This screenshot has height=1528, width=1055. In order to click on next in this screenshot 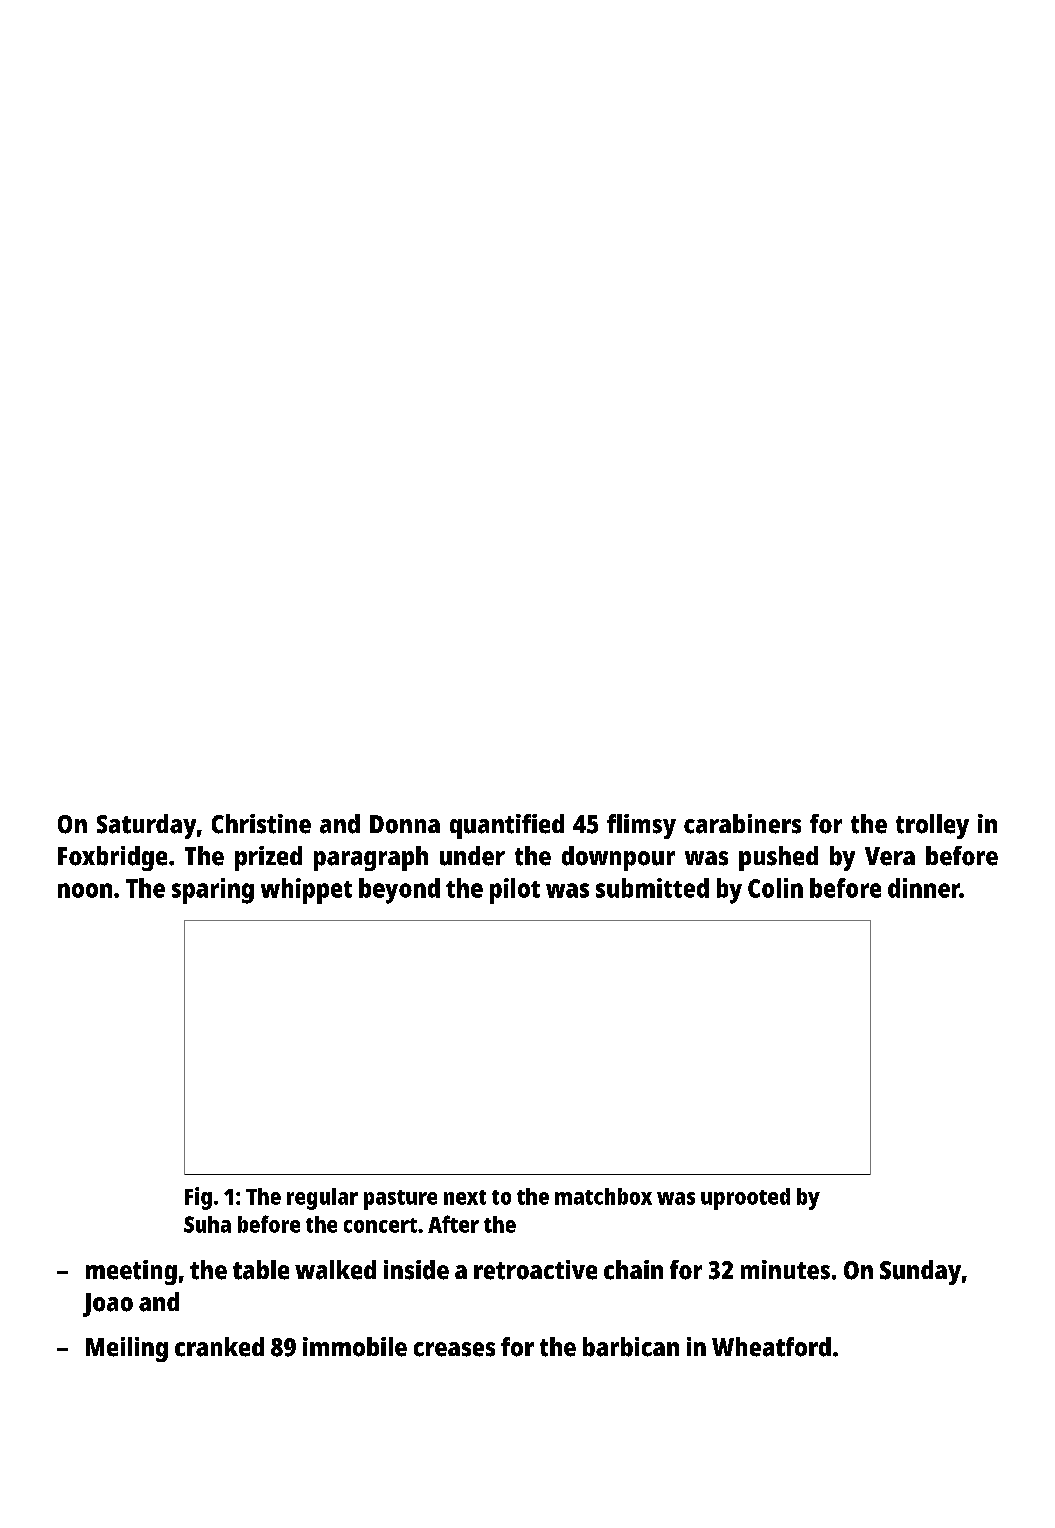, I will do `click(465, 1197)`.
